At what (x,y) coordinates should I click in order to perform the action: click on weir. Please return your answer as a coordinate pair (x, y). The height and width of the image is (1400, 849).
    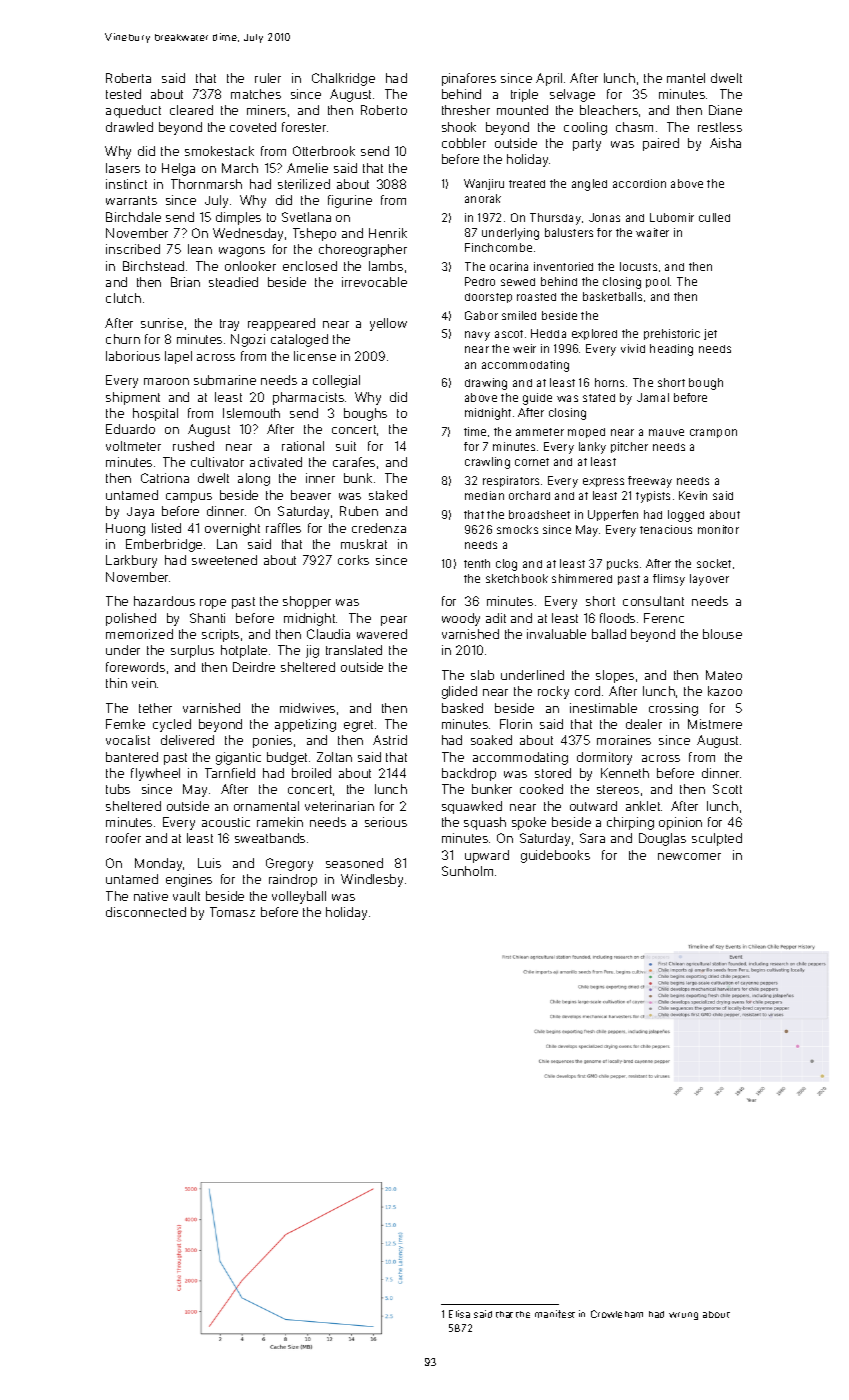
    Looking at the image, I should click on (524, 348).
